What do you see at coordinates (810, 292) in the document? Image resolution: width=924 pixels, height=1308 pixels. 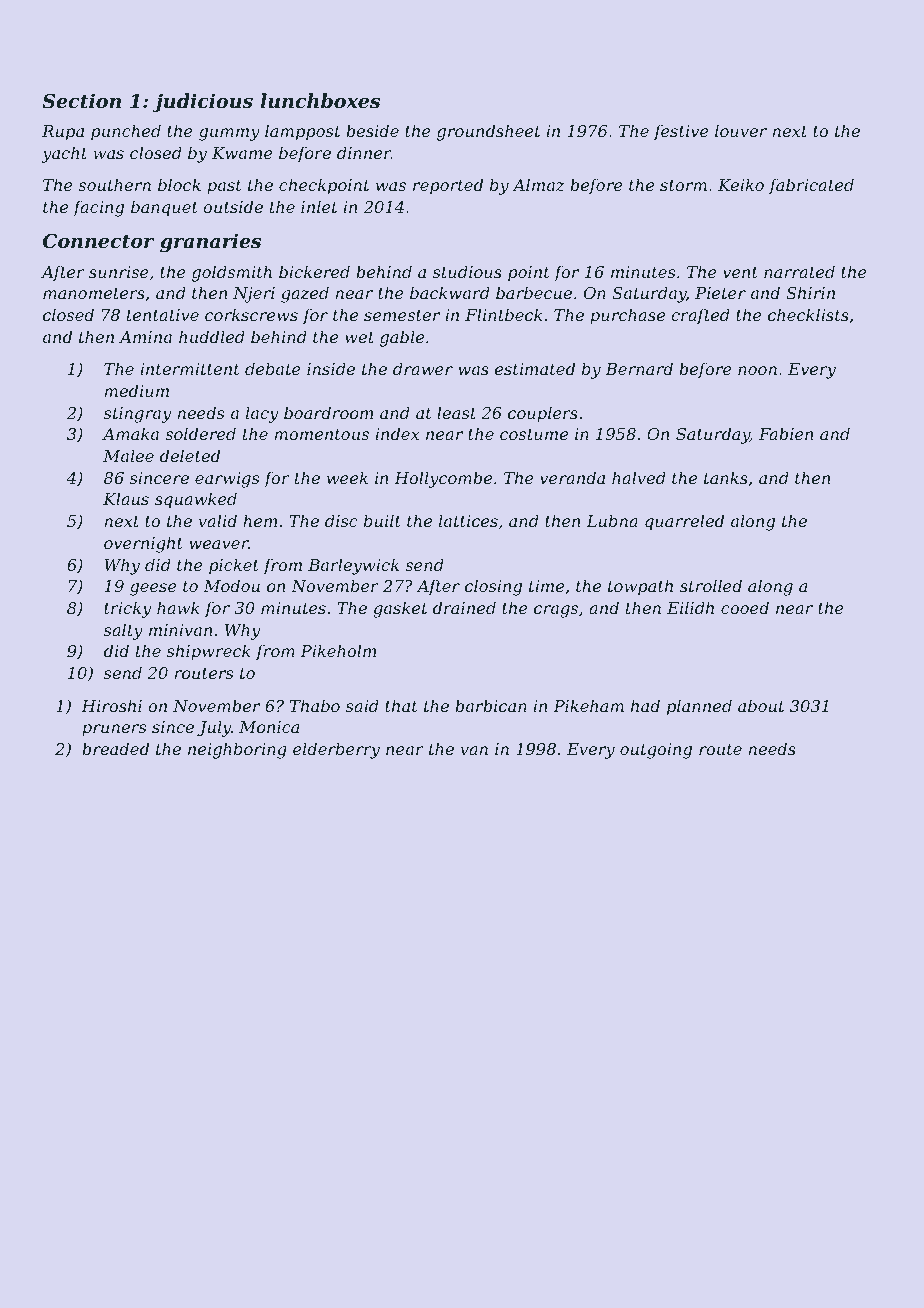 I see `Shirin` at bounding box center [810, 292].
